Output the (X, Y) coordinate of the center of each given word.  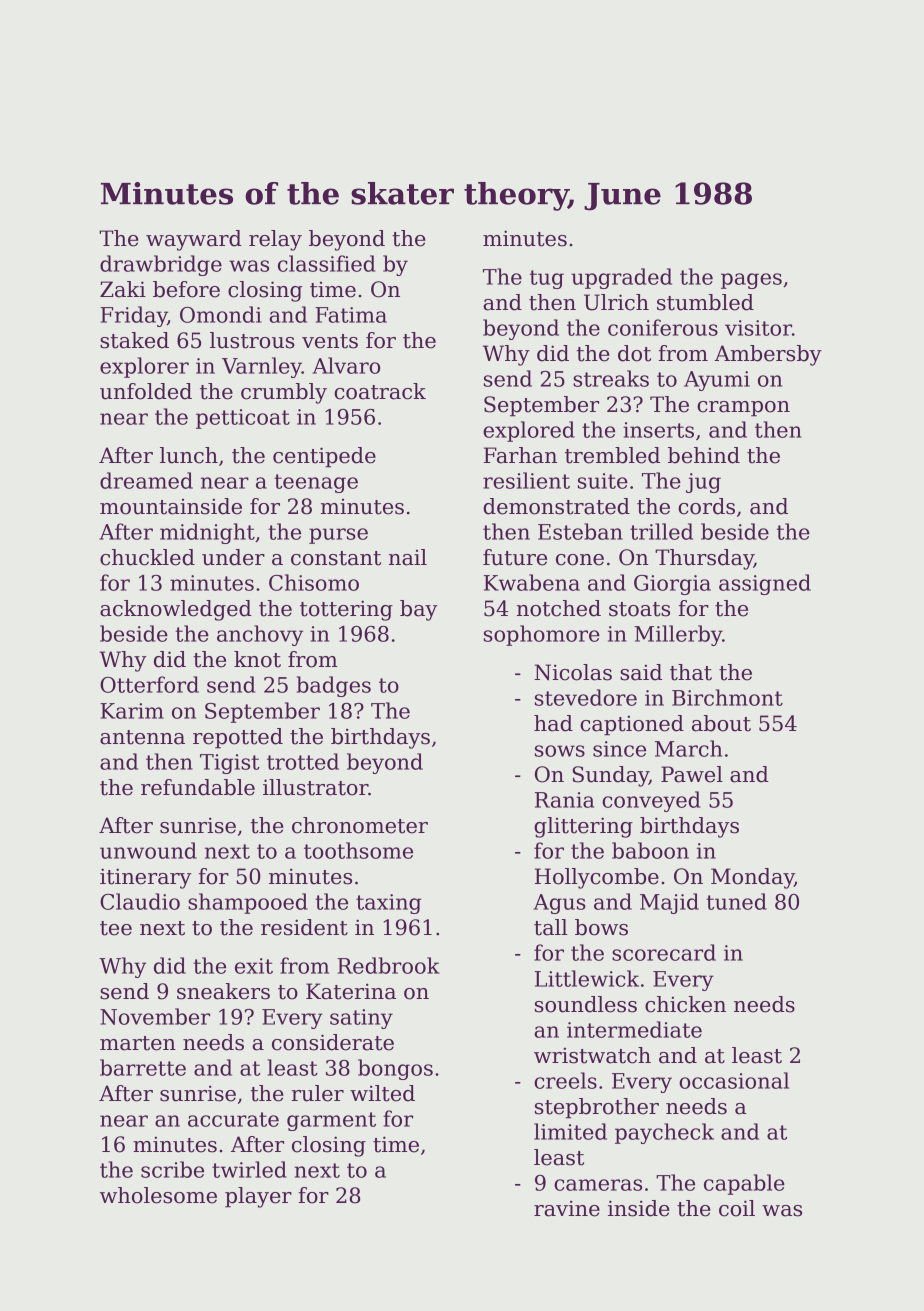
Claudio (140, 901)
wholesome (158, 1195)
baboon (650, 850)
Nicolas (573, 672)
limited (570, 1131)
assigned (765, 584)
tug (547, 279)
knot (257, 659)
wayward (194, 240)
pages (751, 281)
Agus (560, 904)
